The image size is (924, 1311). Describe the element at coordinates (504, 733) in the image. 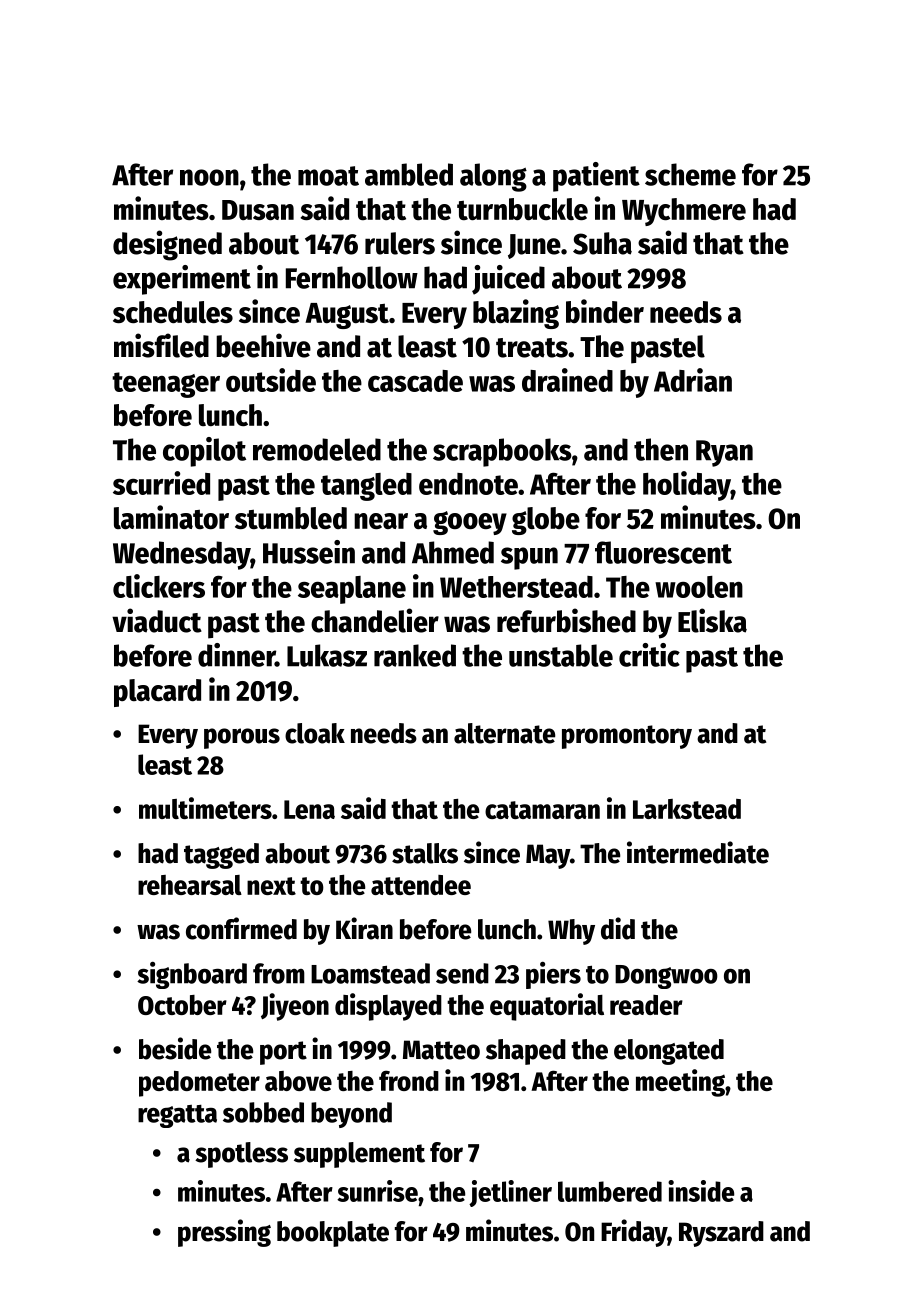

I see `alternate` at that location.
